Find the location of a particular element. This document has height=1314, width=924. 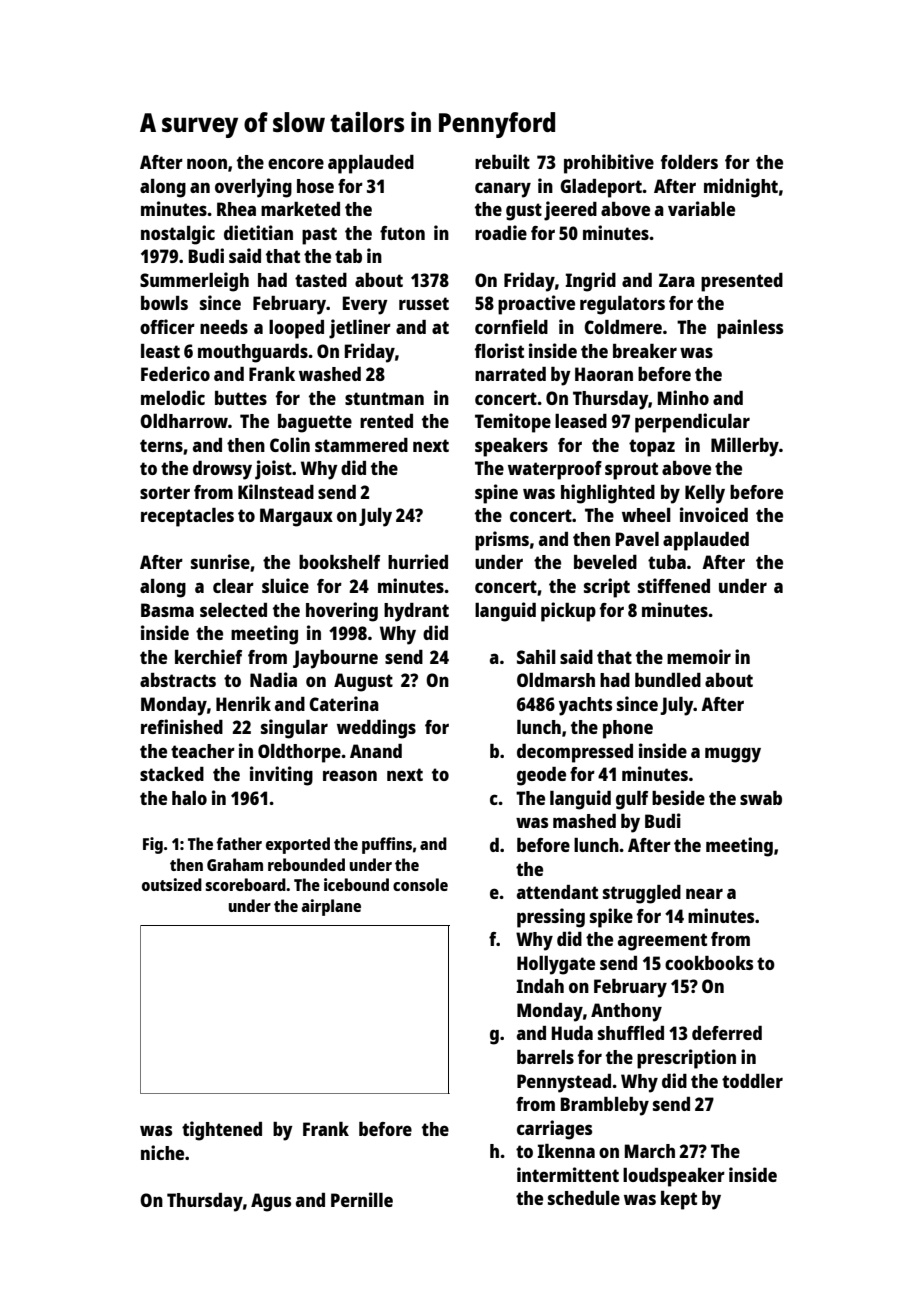

Oldharrow is located at coordinates (184, 421).
